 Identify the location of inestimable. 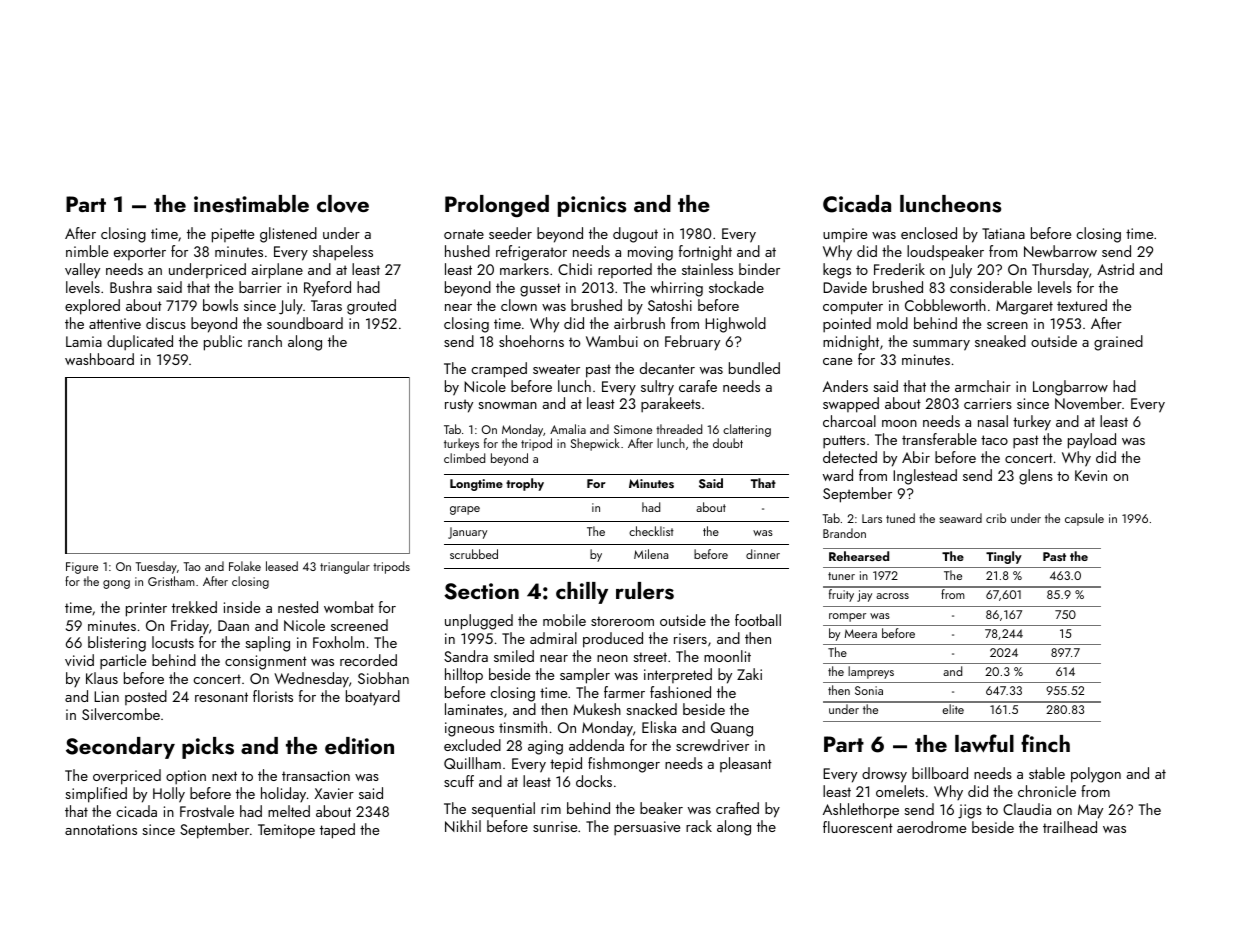
(251, 204).
